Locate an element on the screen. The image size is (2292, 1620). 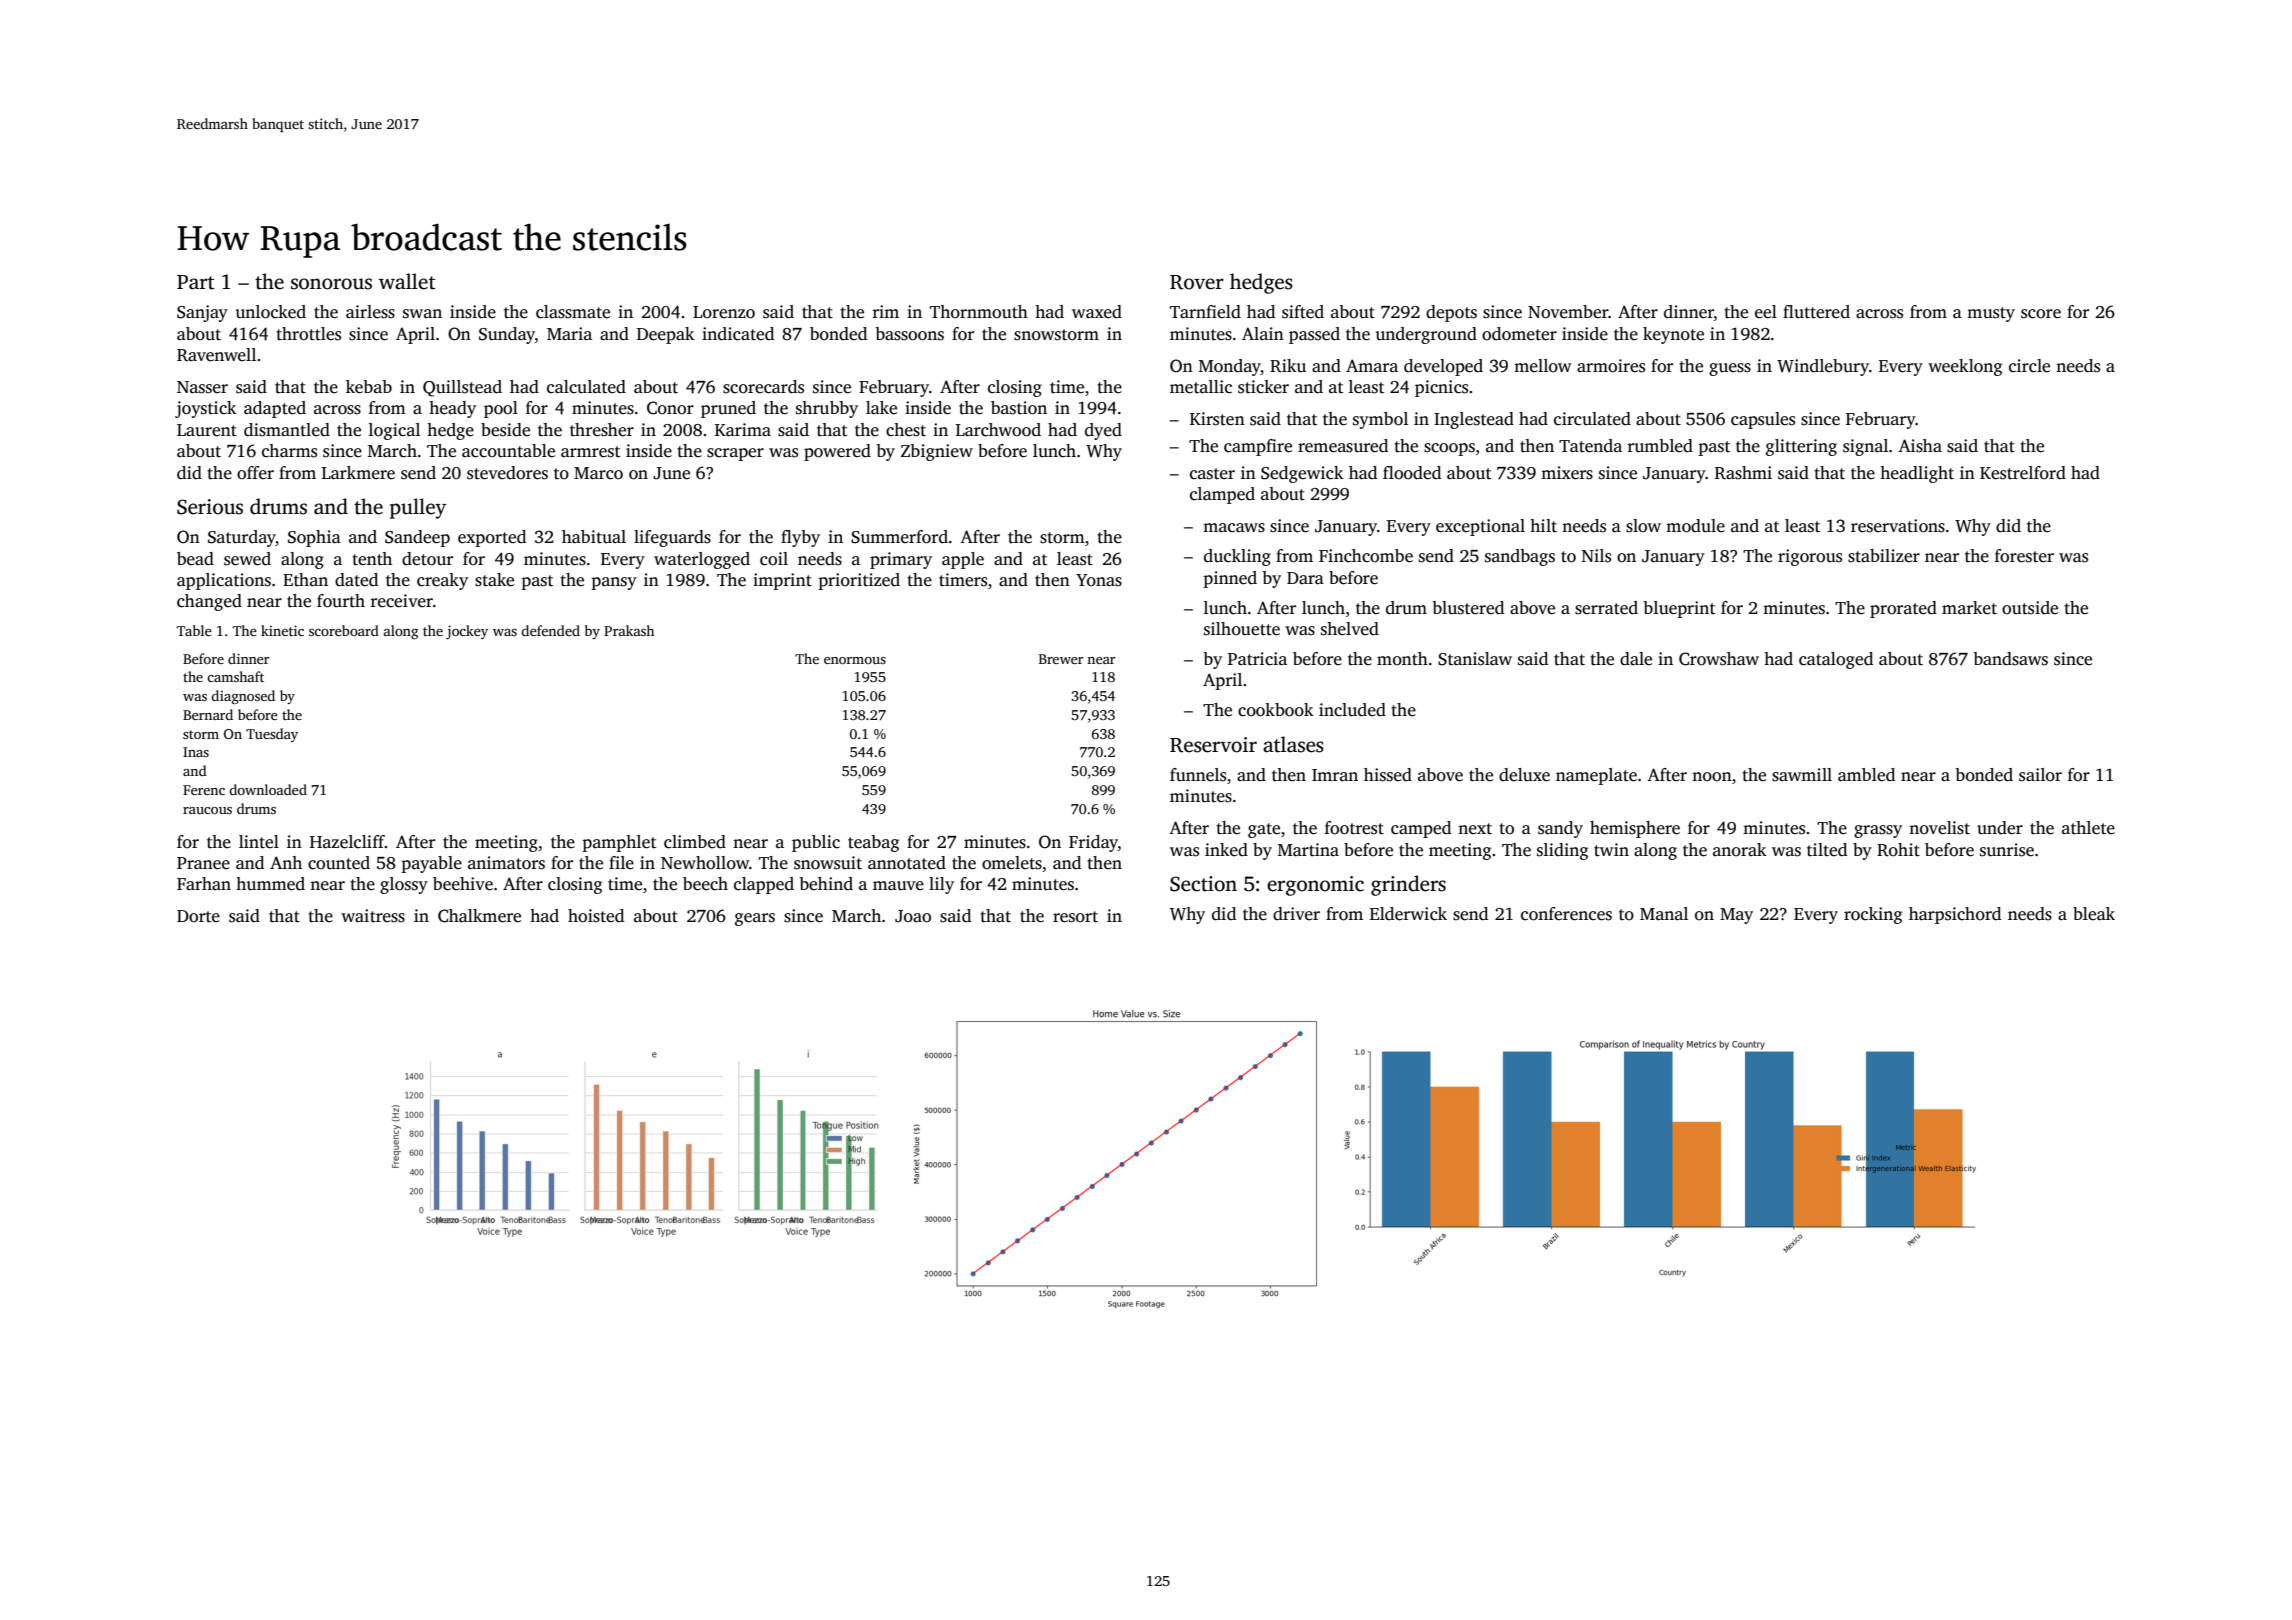
resort is located at coordinates (1075, 917).
